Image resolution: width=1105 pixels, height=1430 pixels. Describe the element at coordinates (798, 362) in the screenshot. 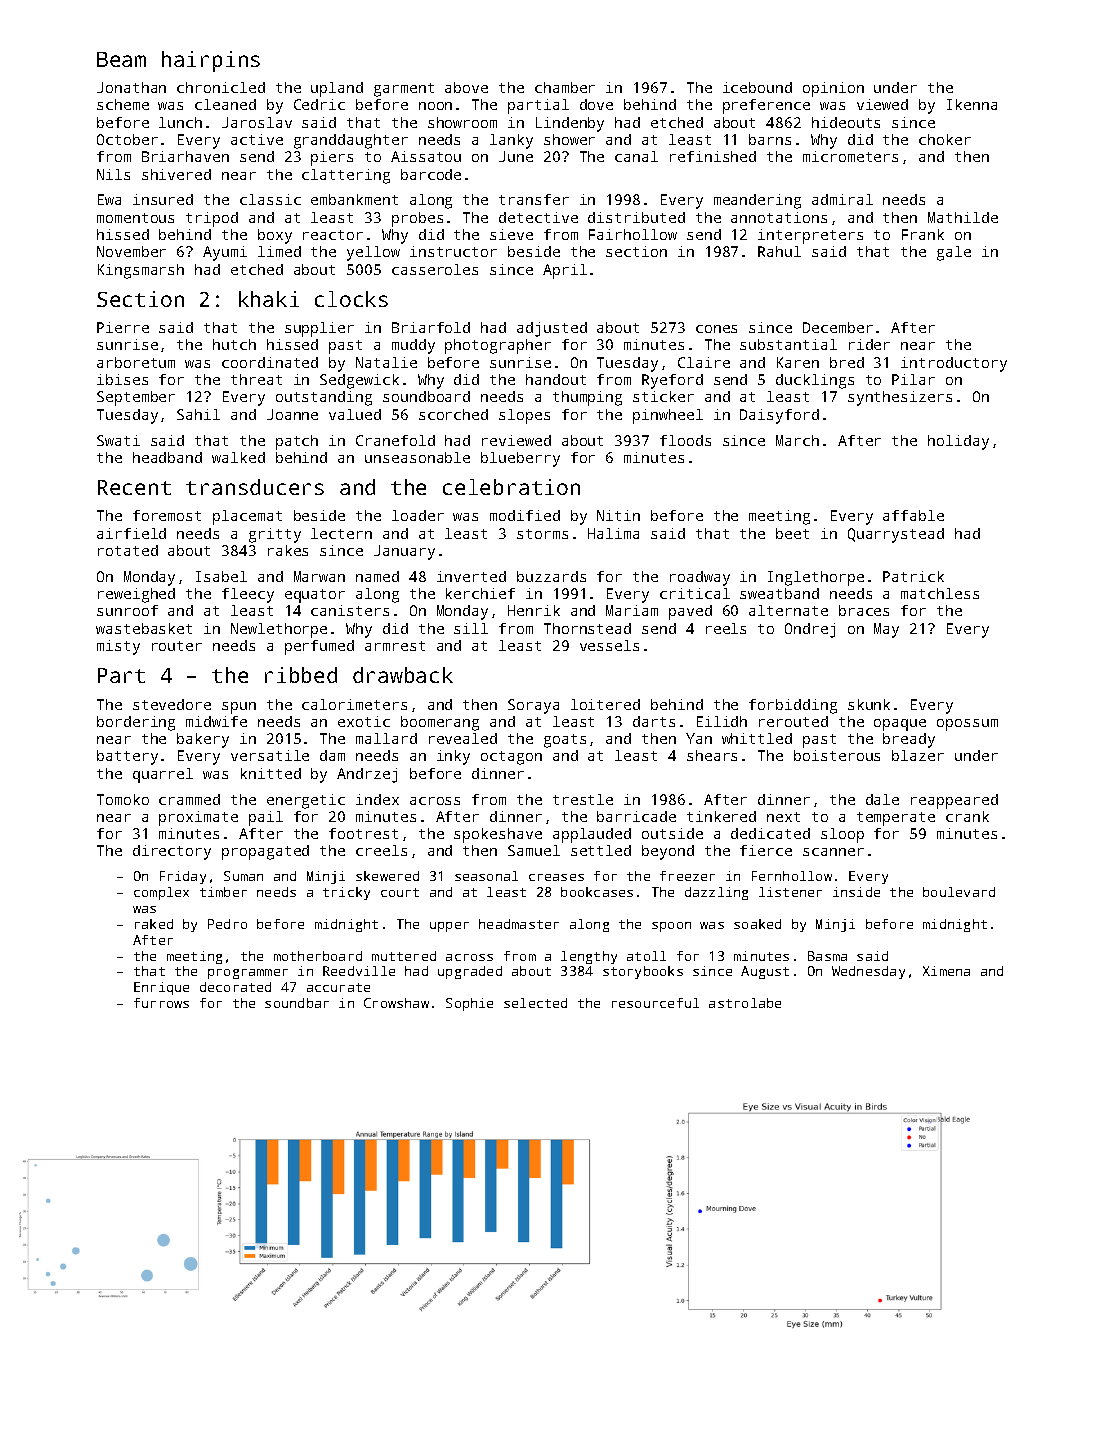

I see `Karen` at that location.
